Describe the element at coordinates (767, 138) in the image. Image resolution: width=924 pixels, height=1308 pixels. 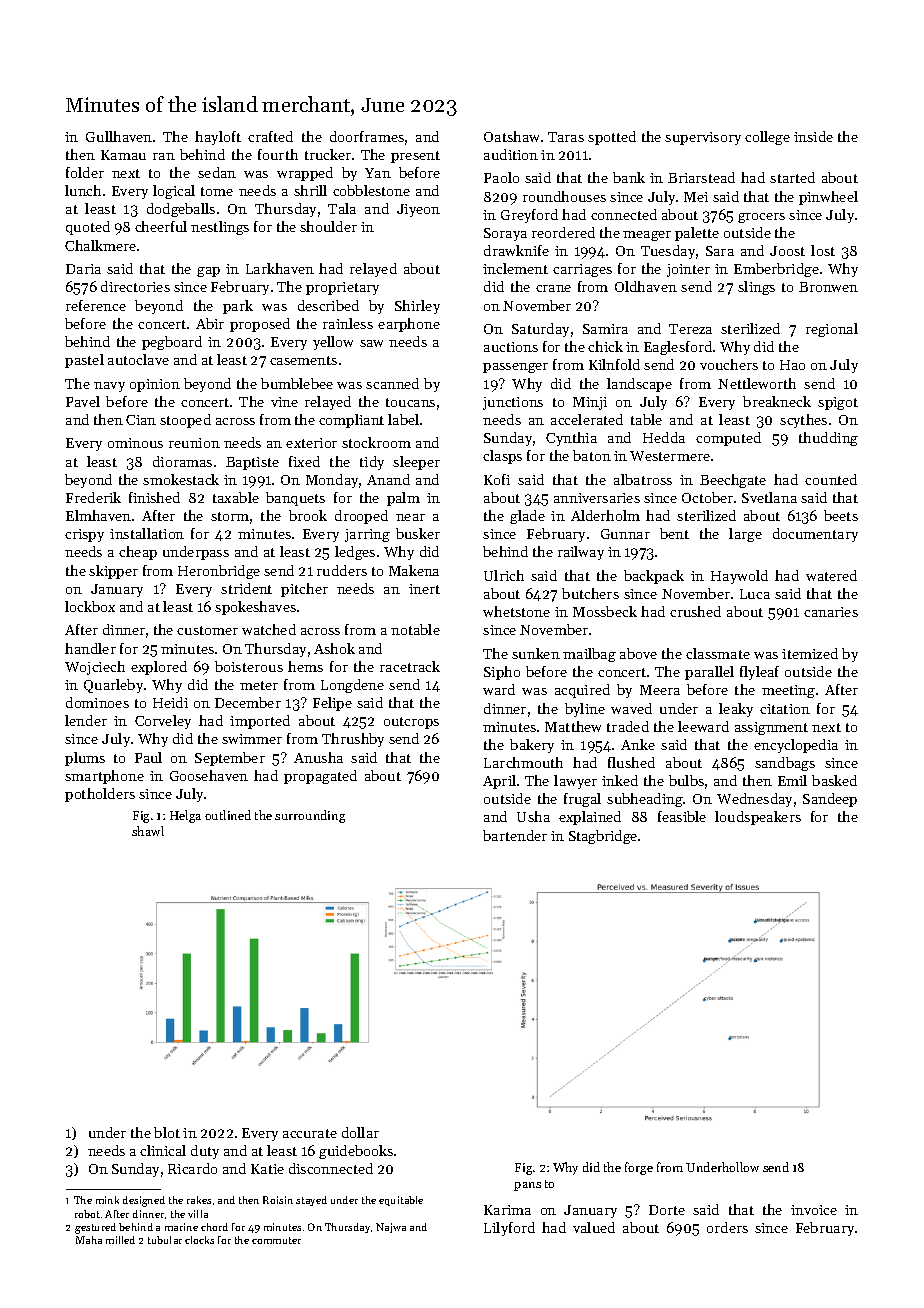
I see `college` at that location.
